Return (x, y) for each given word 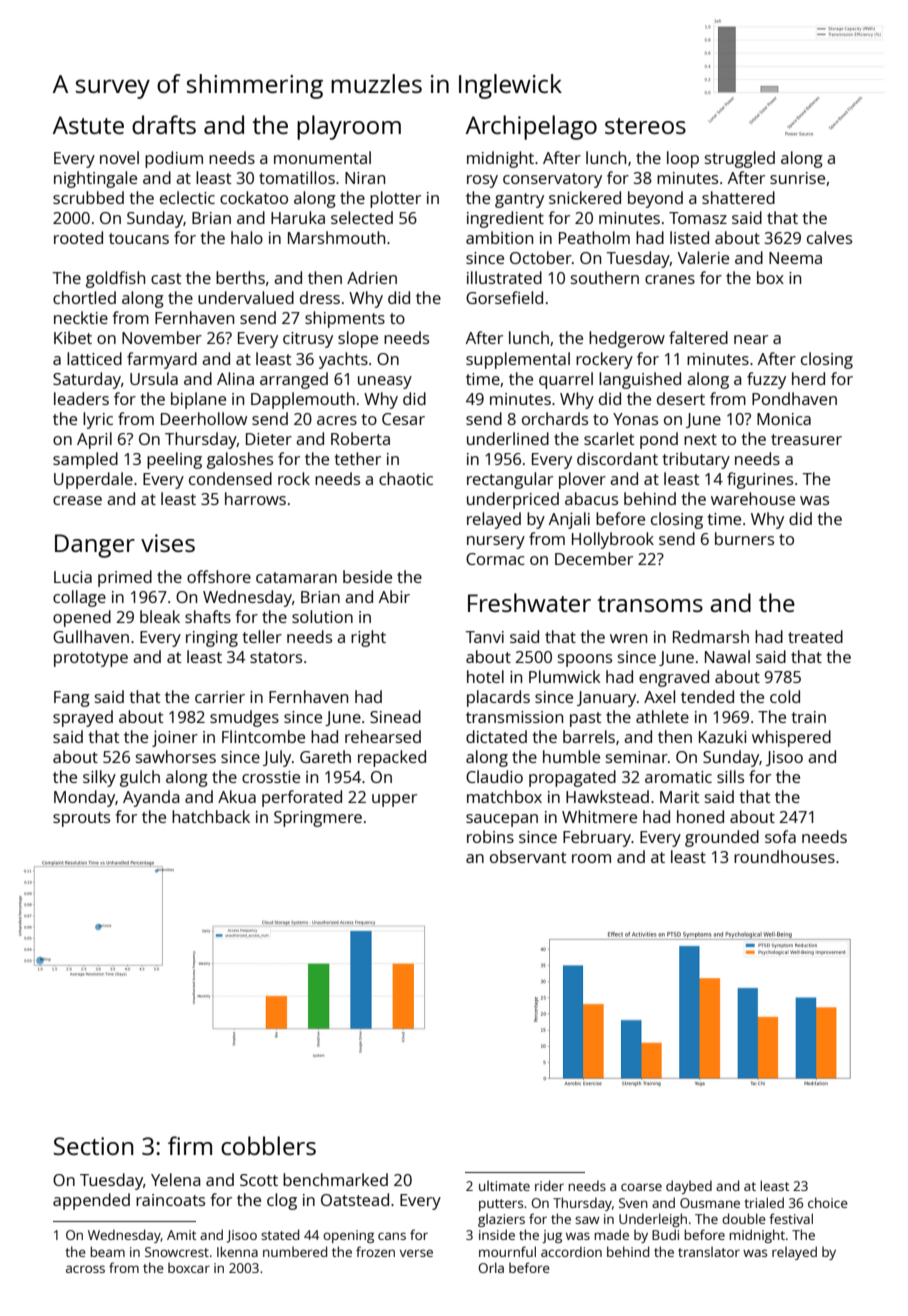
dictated (496, 736)
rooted (78, 237)
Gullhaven (91, 636)
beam (107, 1251)
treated (815, 636)
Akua (237, 796)
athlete (662, 716)
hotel (485, 676)
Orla (491, 1267)
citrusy (308, 340)
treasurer (806, 439)
